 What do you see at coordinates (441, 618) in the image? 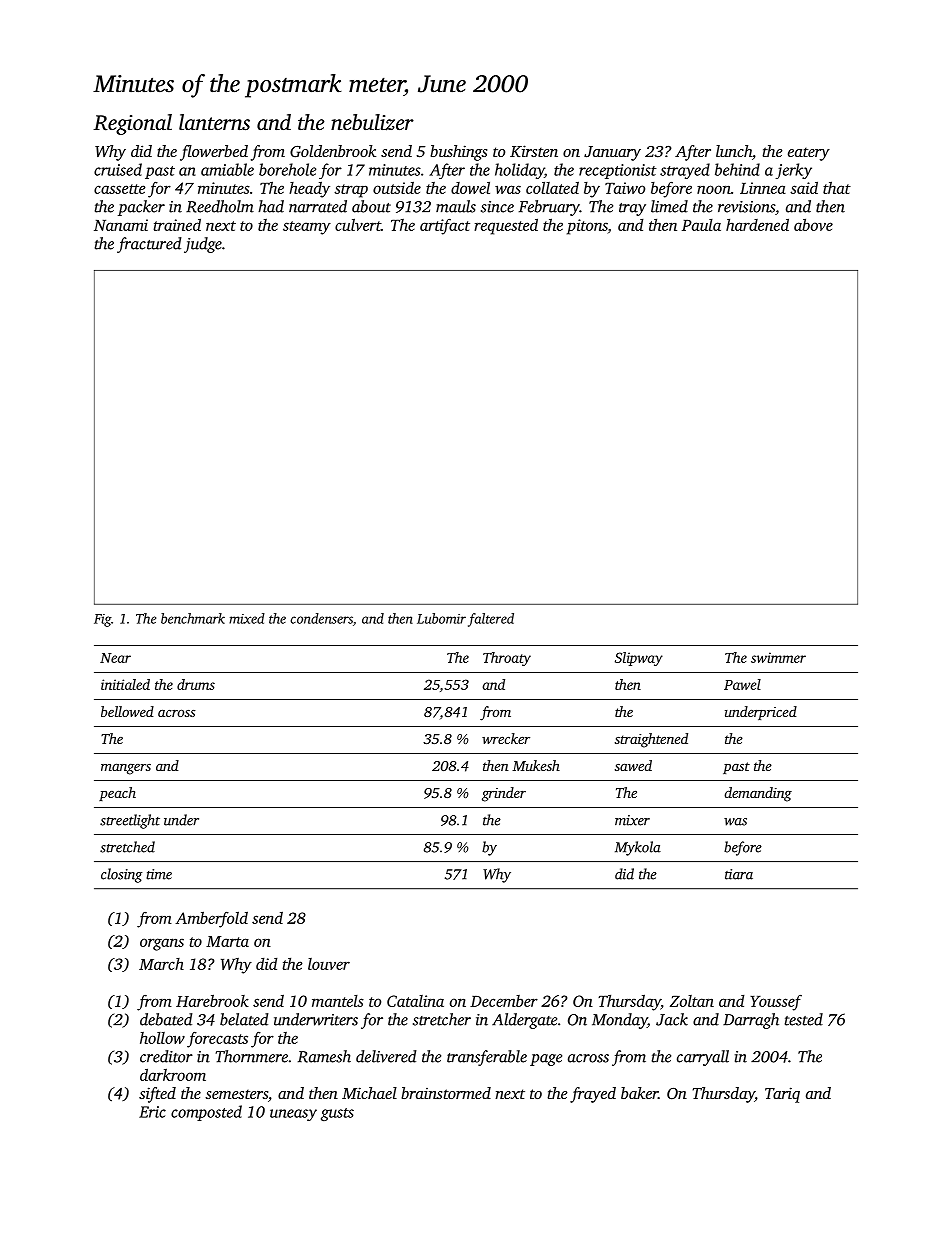
I see `Lubomir` at bounding box center [441, 618].
